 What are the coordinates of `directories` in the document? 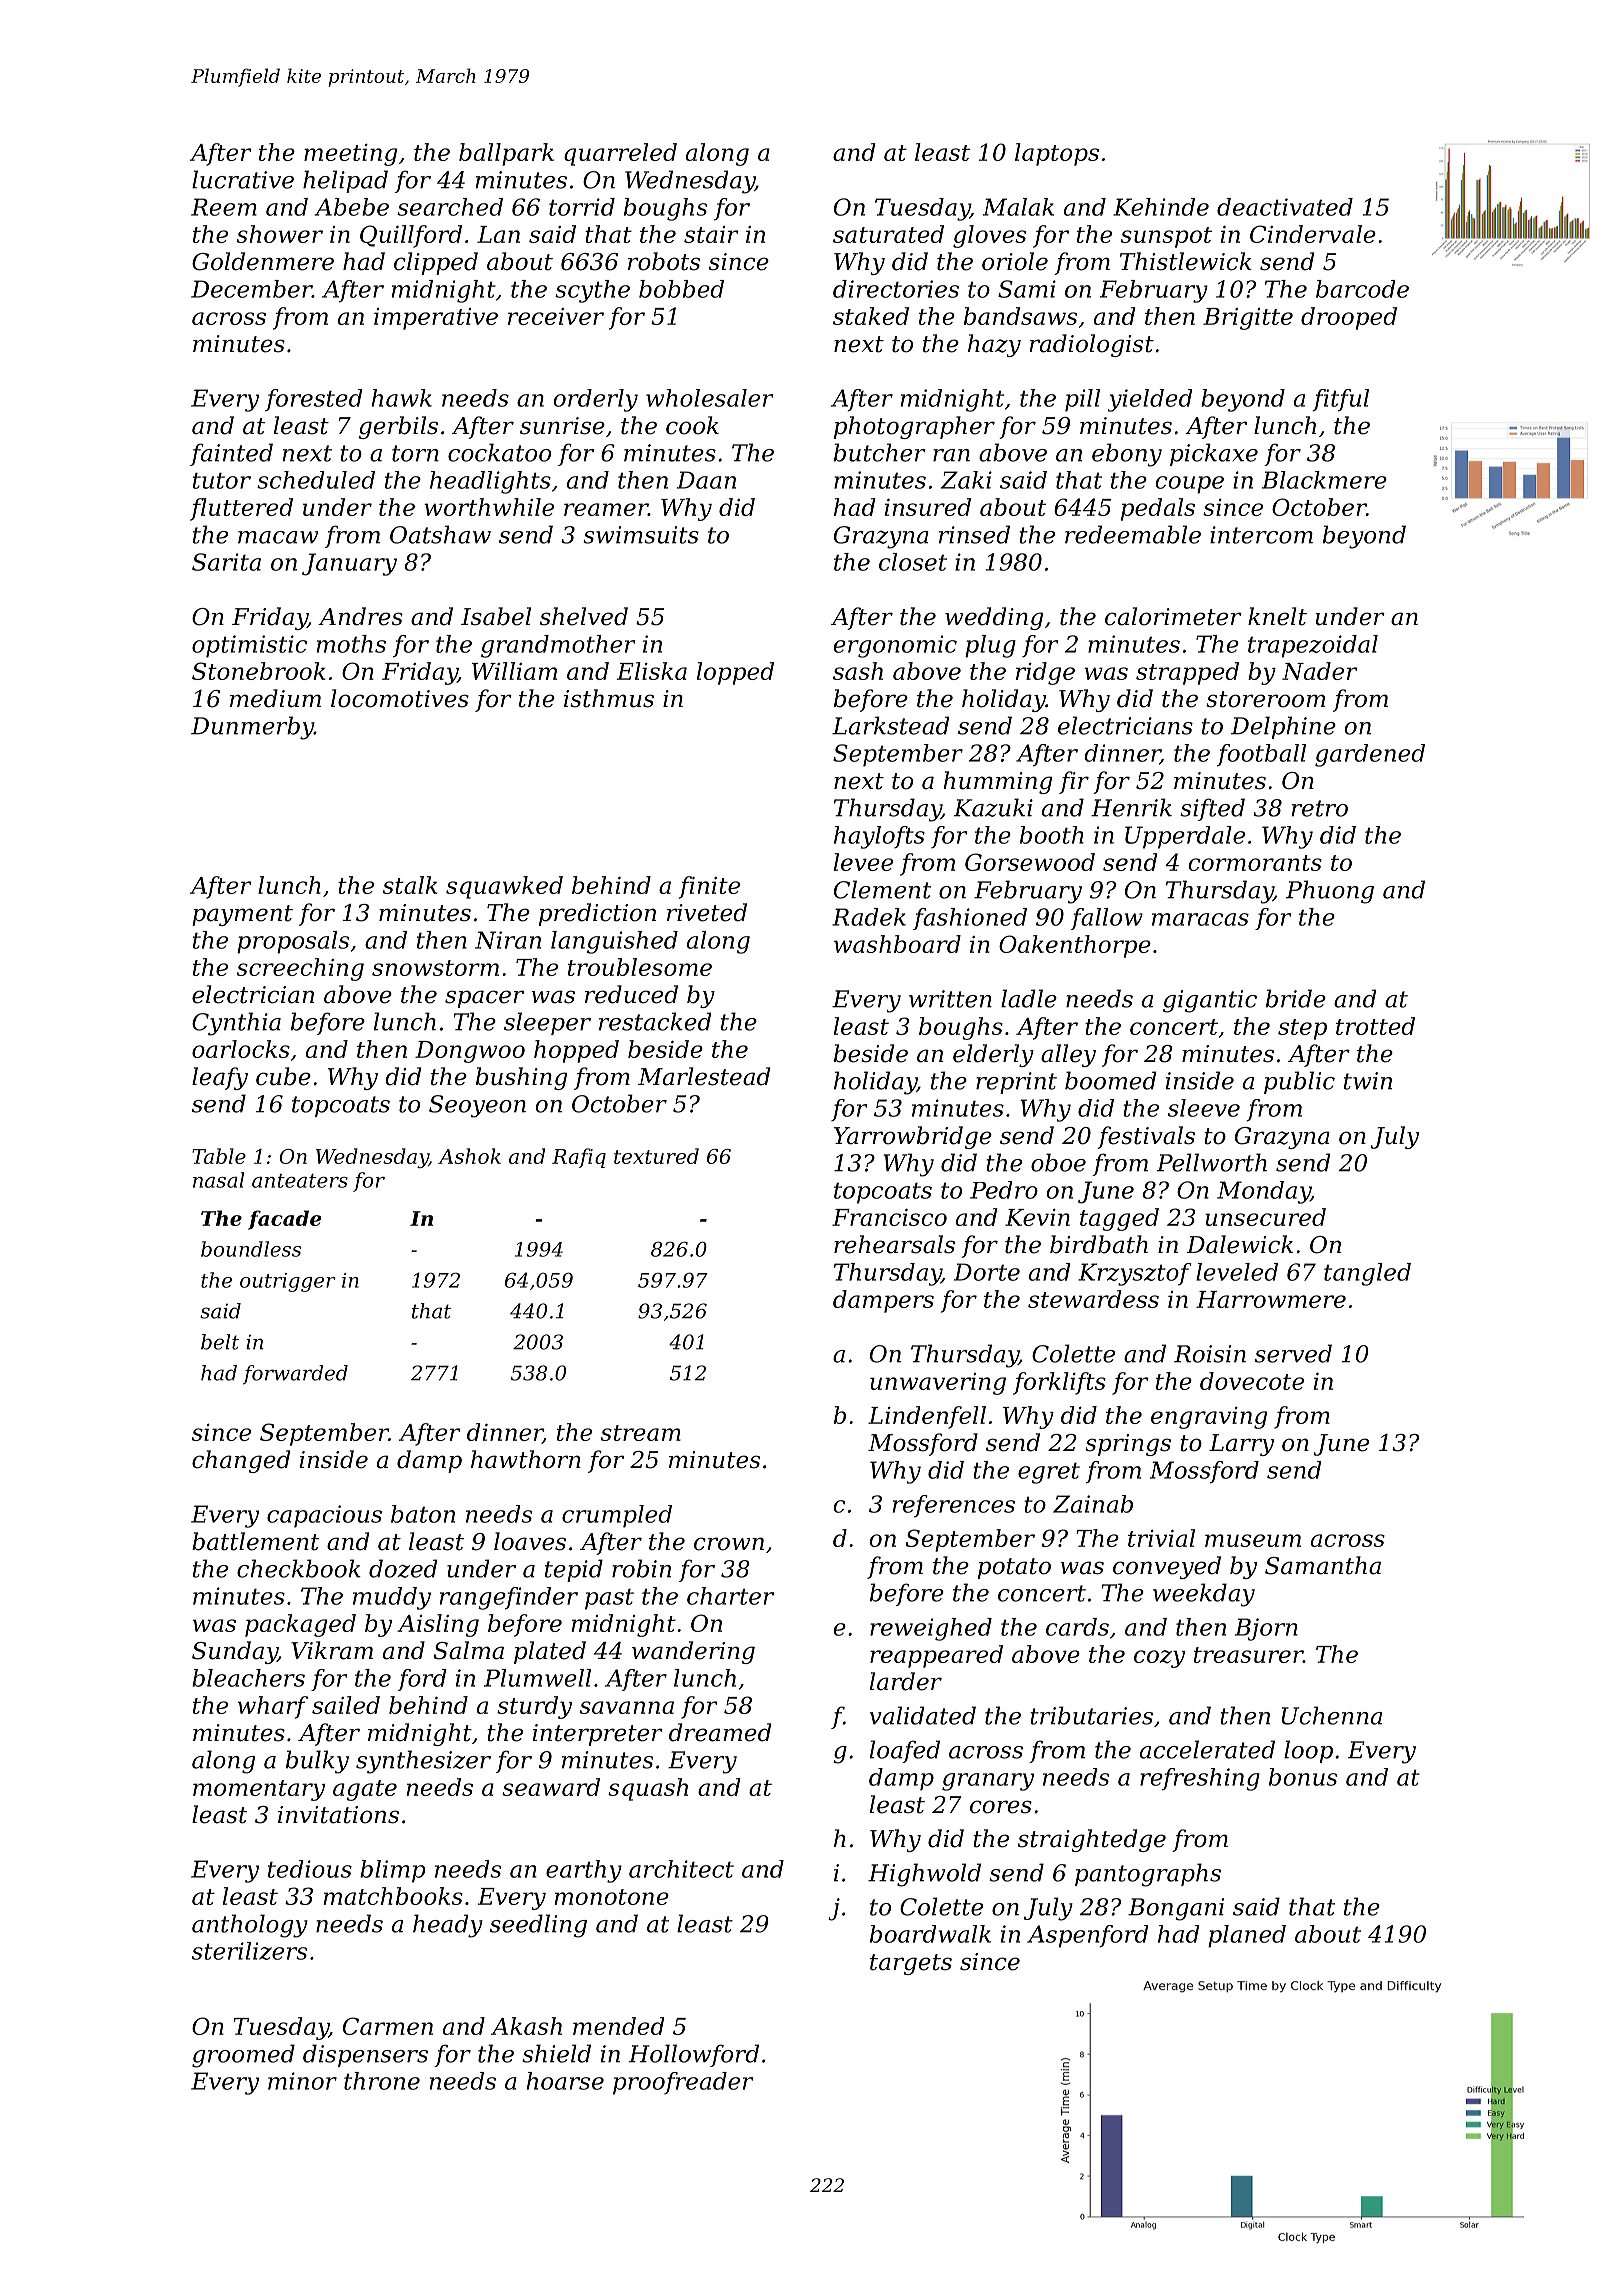 It's located at (896, 289).
